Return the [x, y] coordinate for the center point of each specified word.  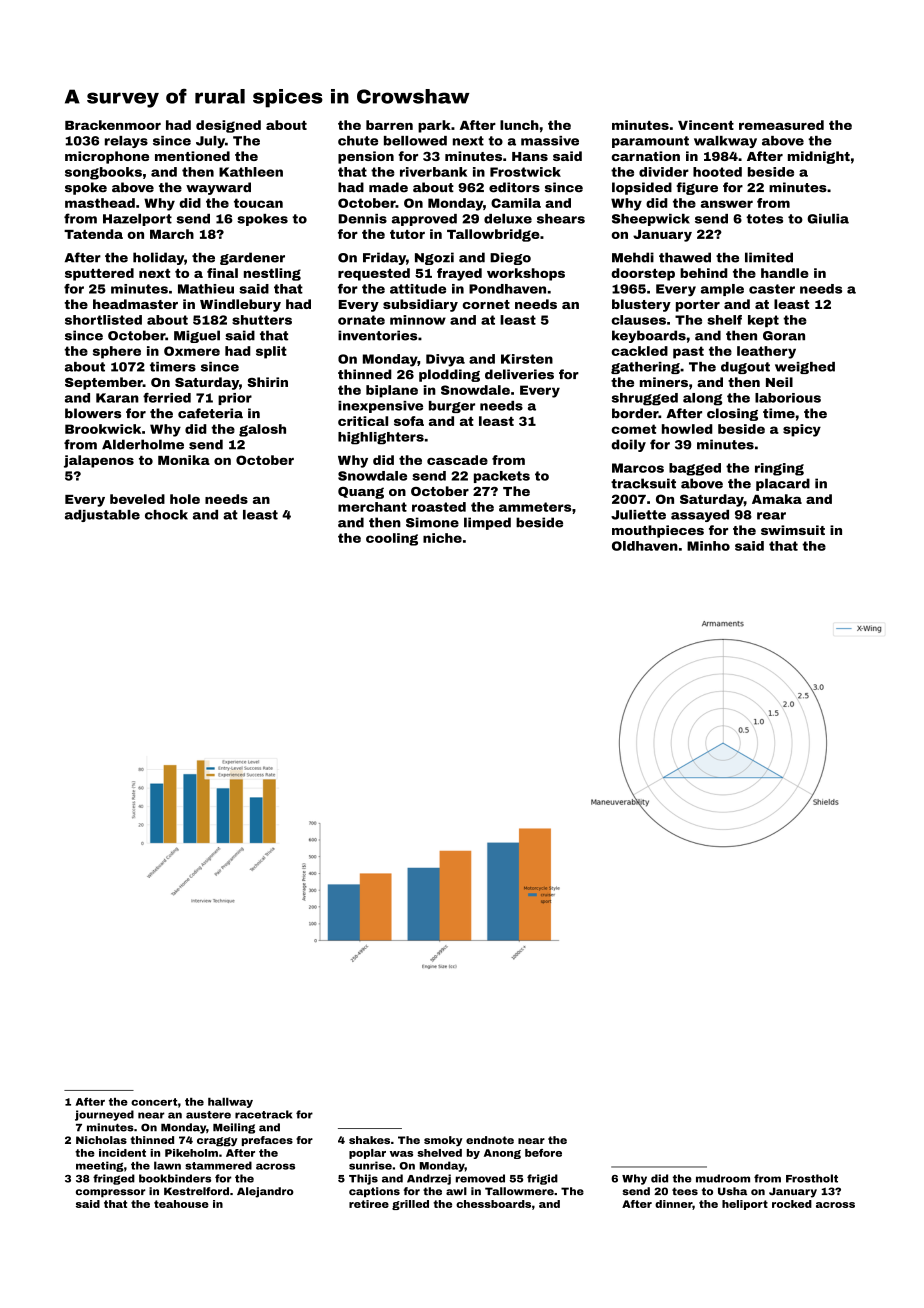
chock [166, 515]
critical [363, 421]
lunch [519, 125]
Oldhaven [645, 546]
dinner [673, 1204]
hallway [230, 1103]
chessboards [493, 1204]
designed [228, 126]
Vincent [706, 125]
